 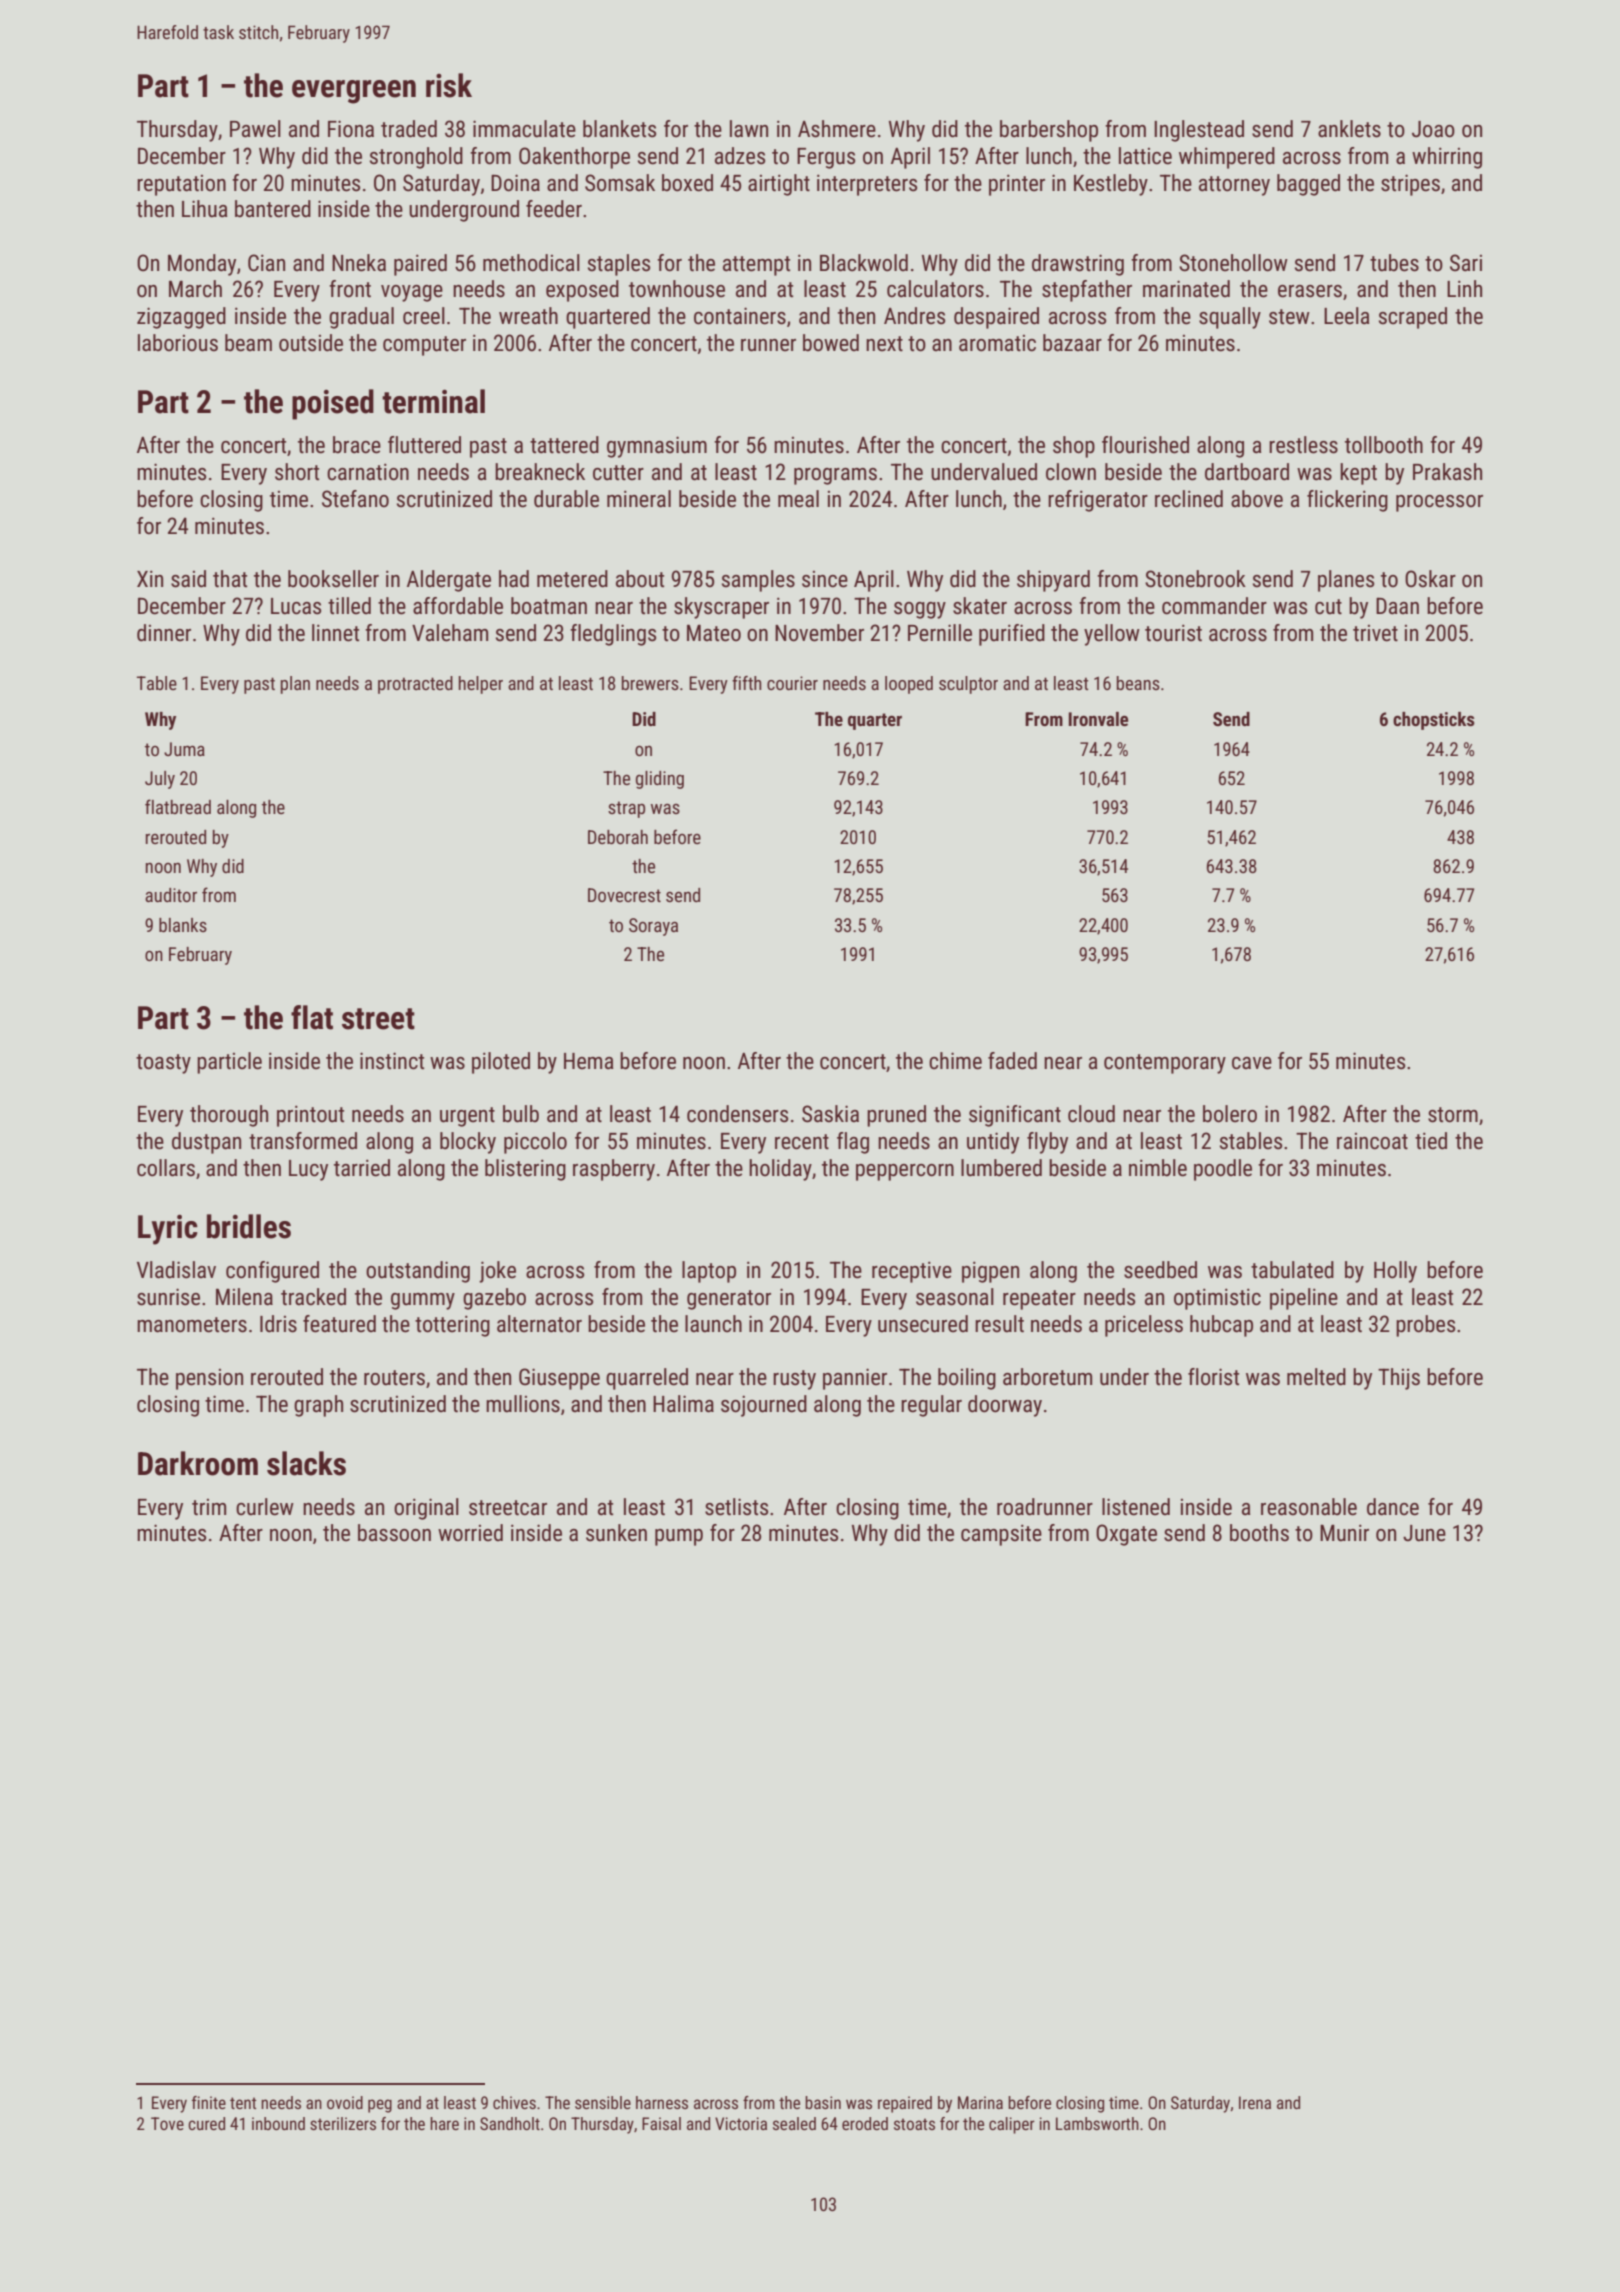 I want to click on holiday, so click(x=780, y=1170).
